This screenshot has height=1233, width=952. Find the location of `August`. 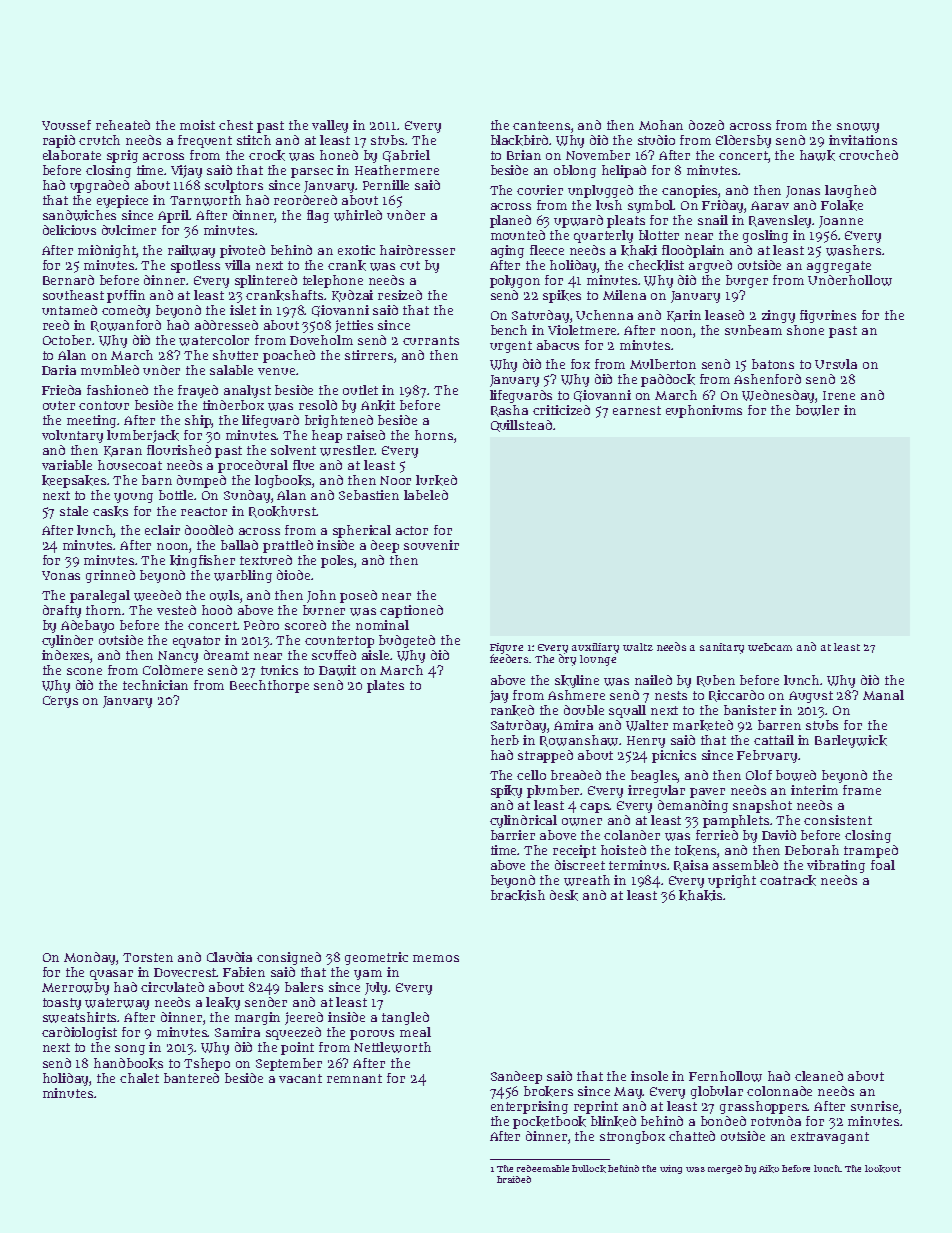

August is located at coordinates (811, 697).
